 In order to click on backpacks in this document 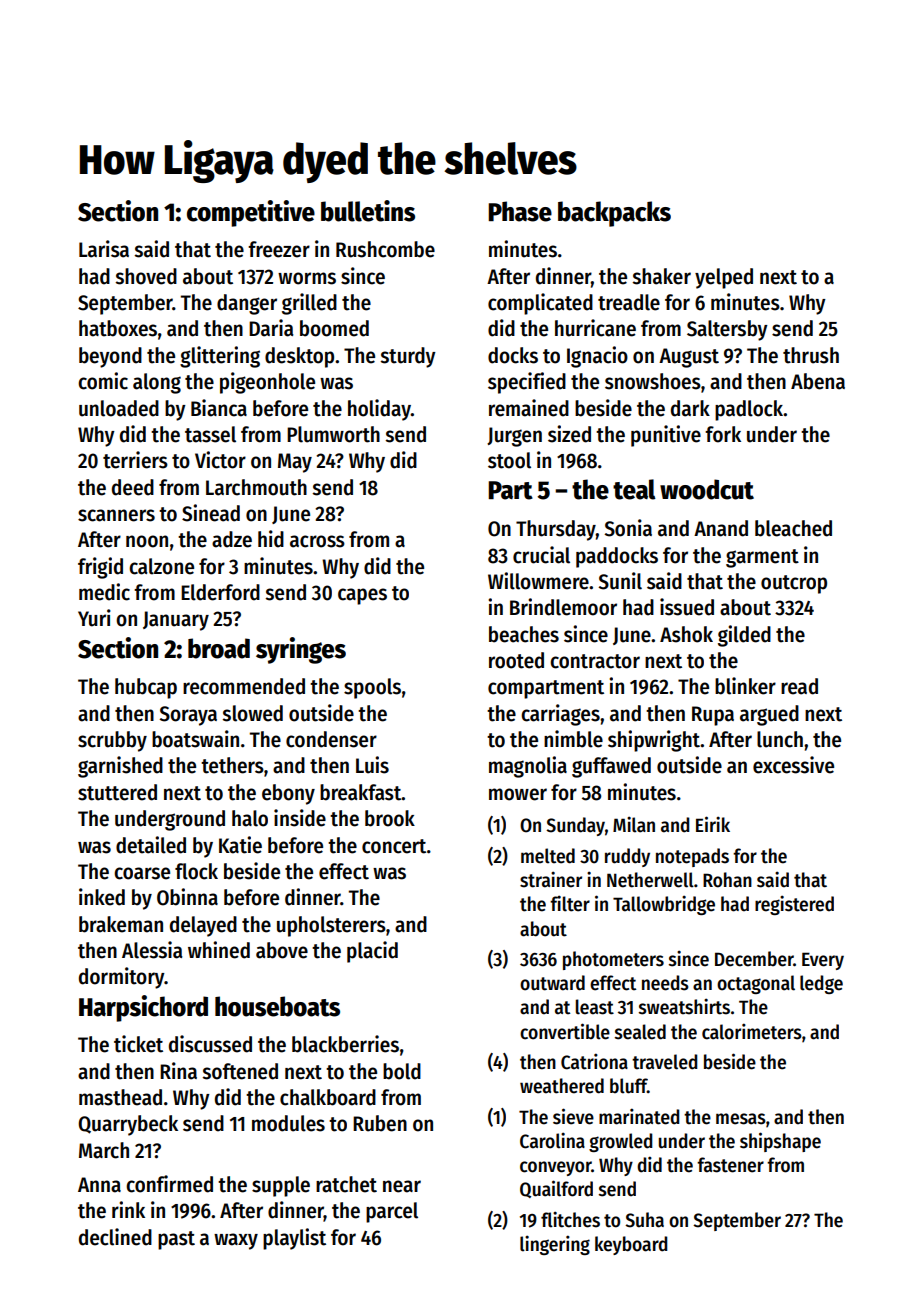, I will do `click(614, 214)`.
